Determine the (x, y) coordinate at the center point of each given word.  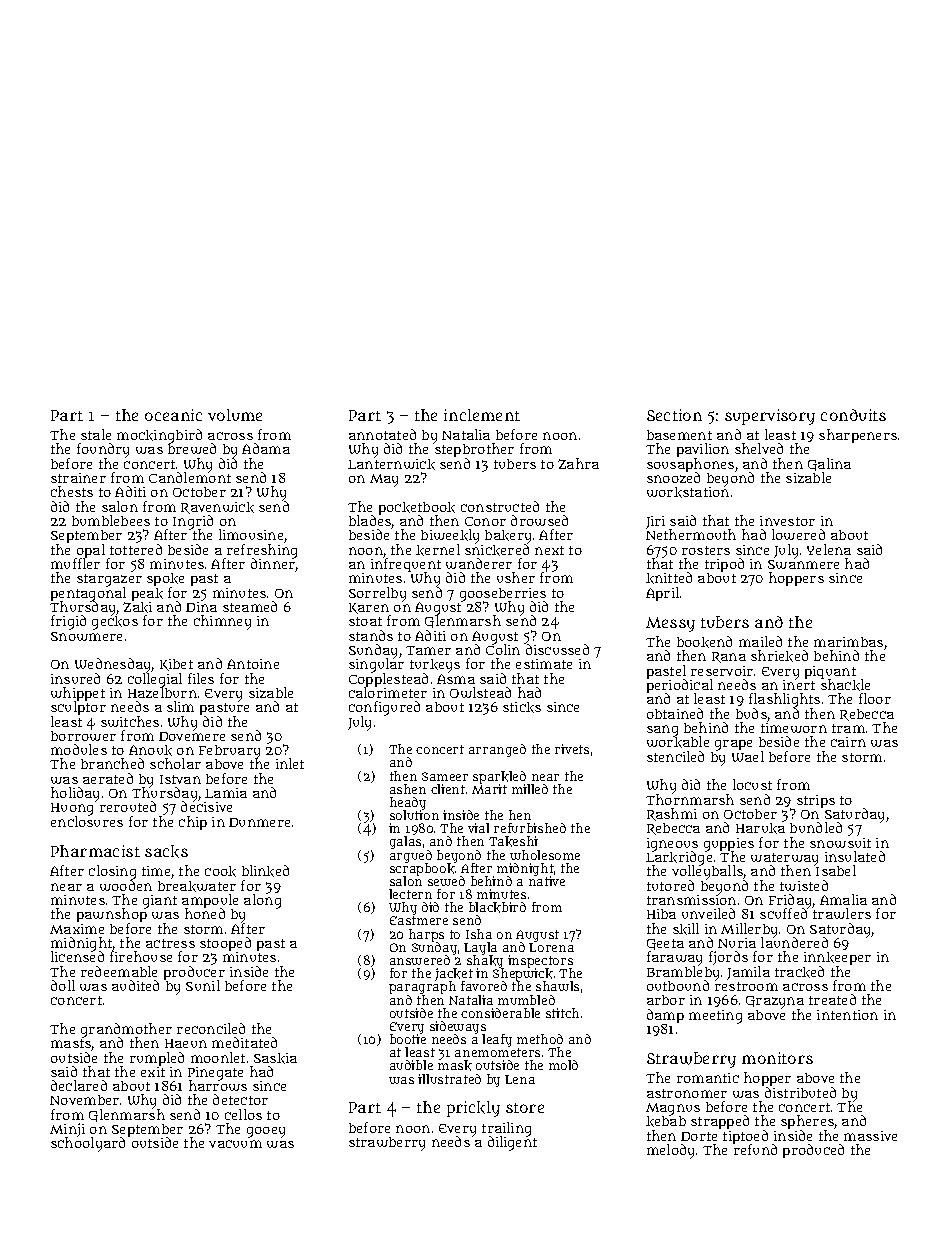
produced (813, 1151)
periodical (680, 687)
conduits (853, 415)
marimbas (848, 642)
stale (96, 434)
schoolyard (88, 1145)
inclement (482, 415)
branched (112, 763)
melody (670, 1151)
